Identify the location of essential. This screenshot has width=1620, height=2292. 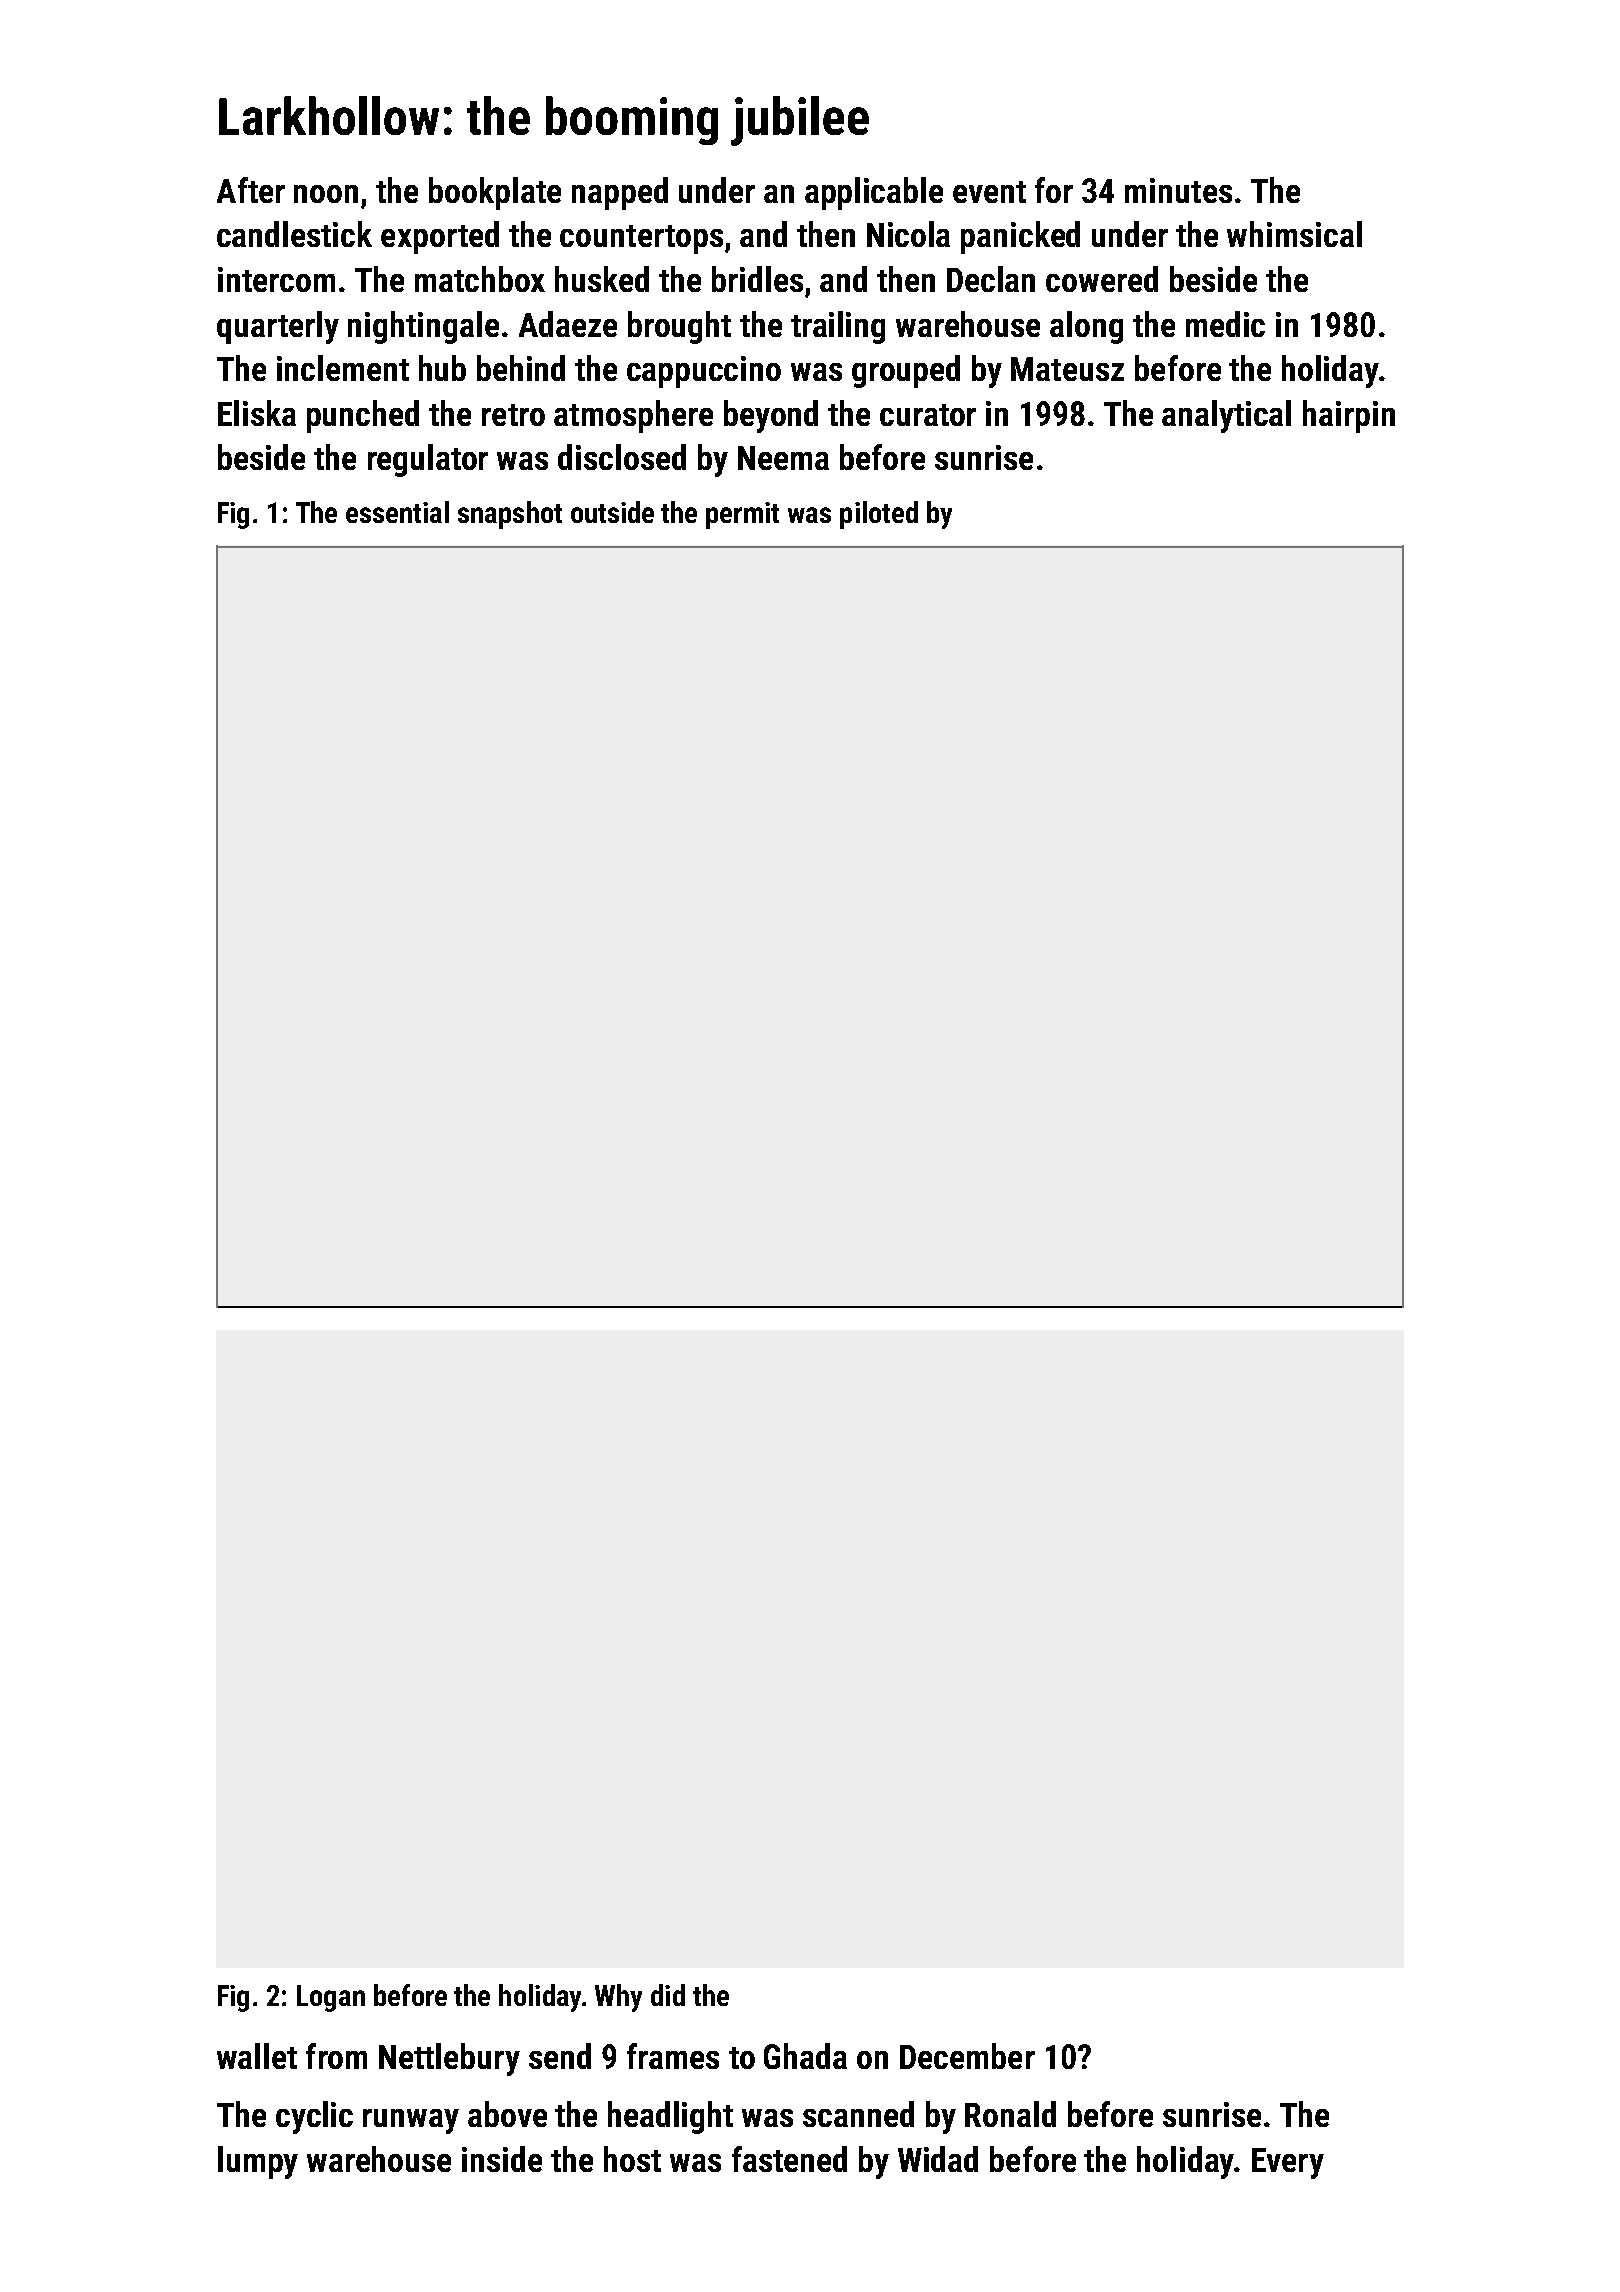
(397, 512).
